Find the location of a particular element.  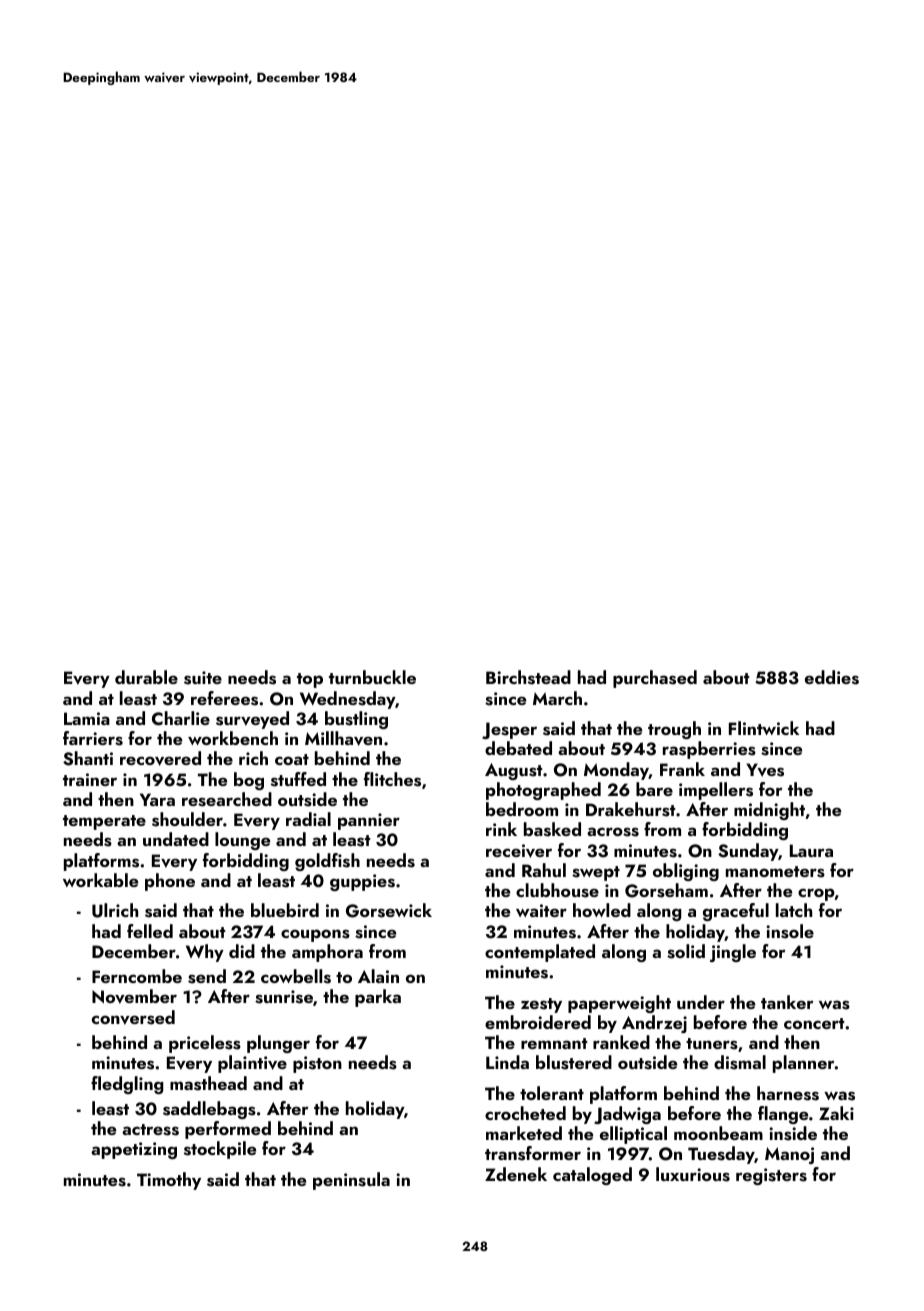

conversed is located at coordinates (133, 1017).
